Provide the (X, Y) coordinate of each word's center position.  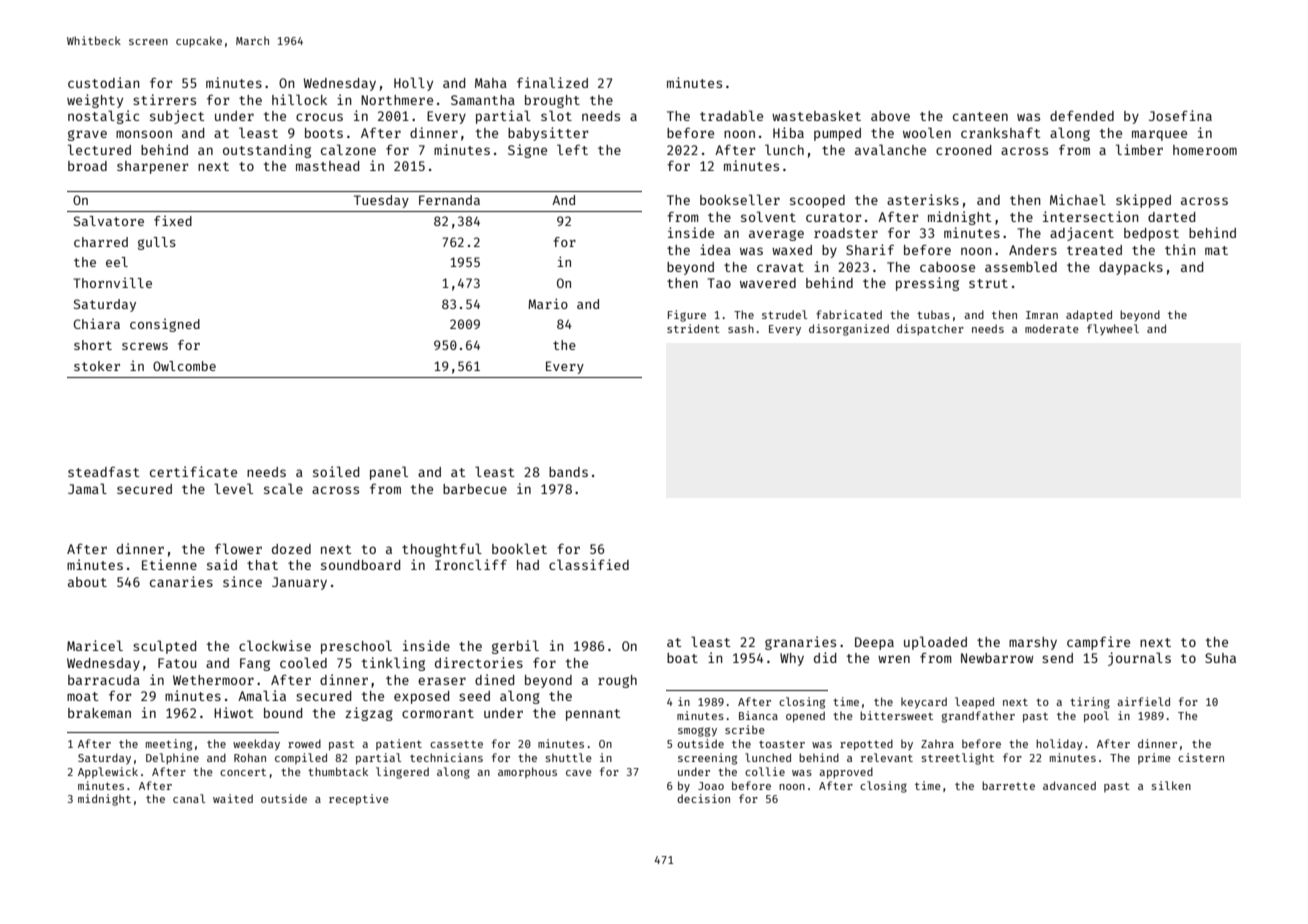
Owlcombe (184, 366)
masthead (327, 166)
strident (693, 328)
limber (1139, 149)
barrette (1008, 785)
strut (988, 283)
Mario (548, 303)
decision (703, 798)
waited (233, 798)
